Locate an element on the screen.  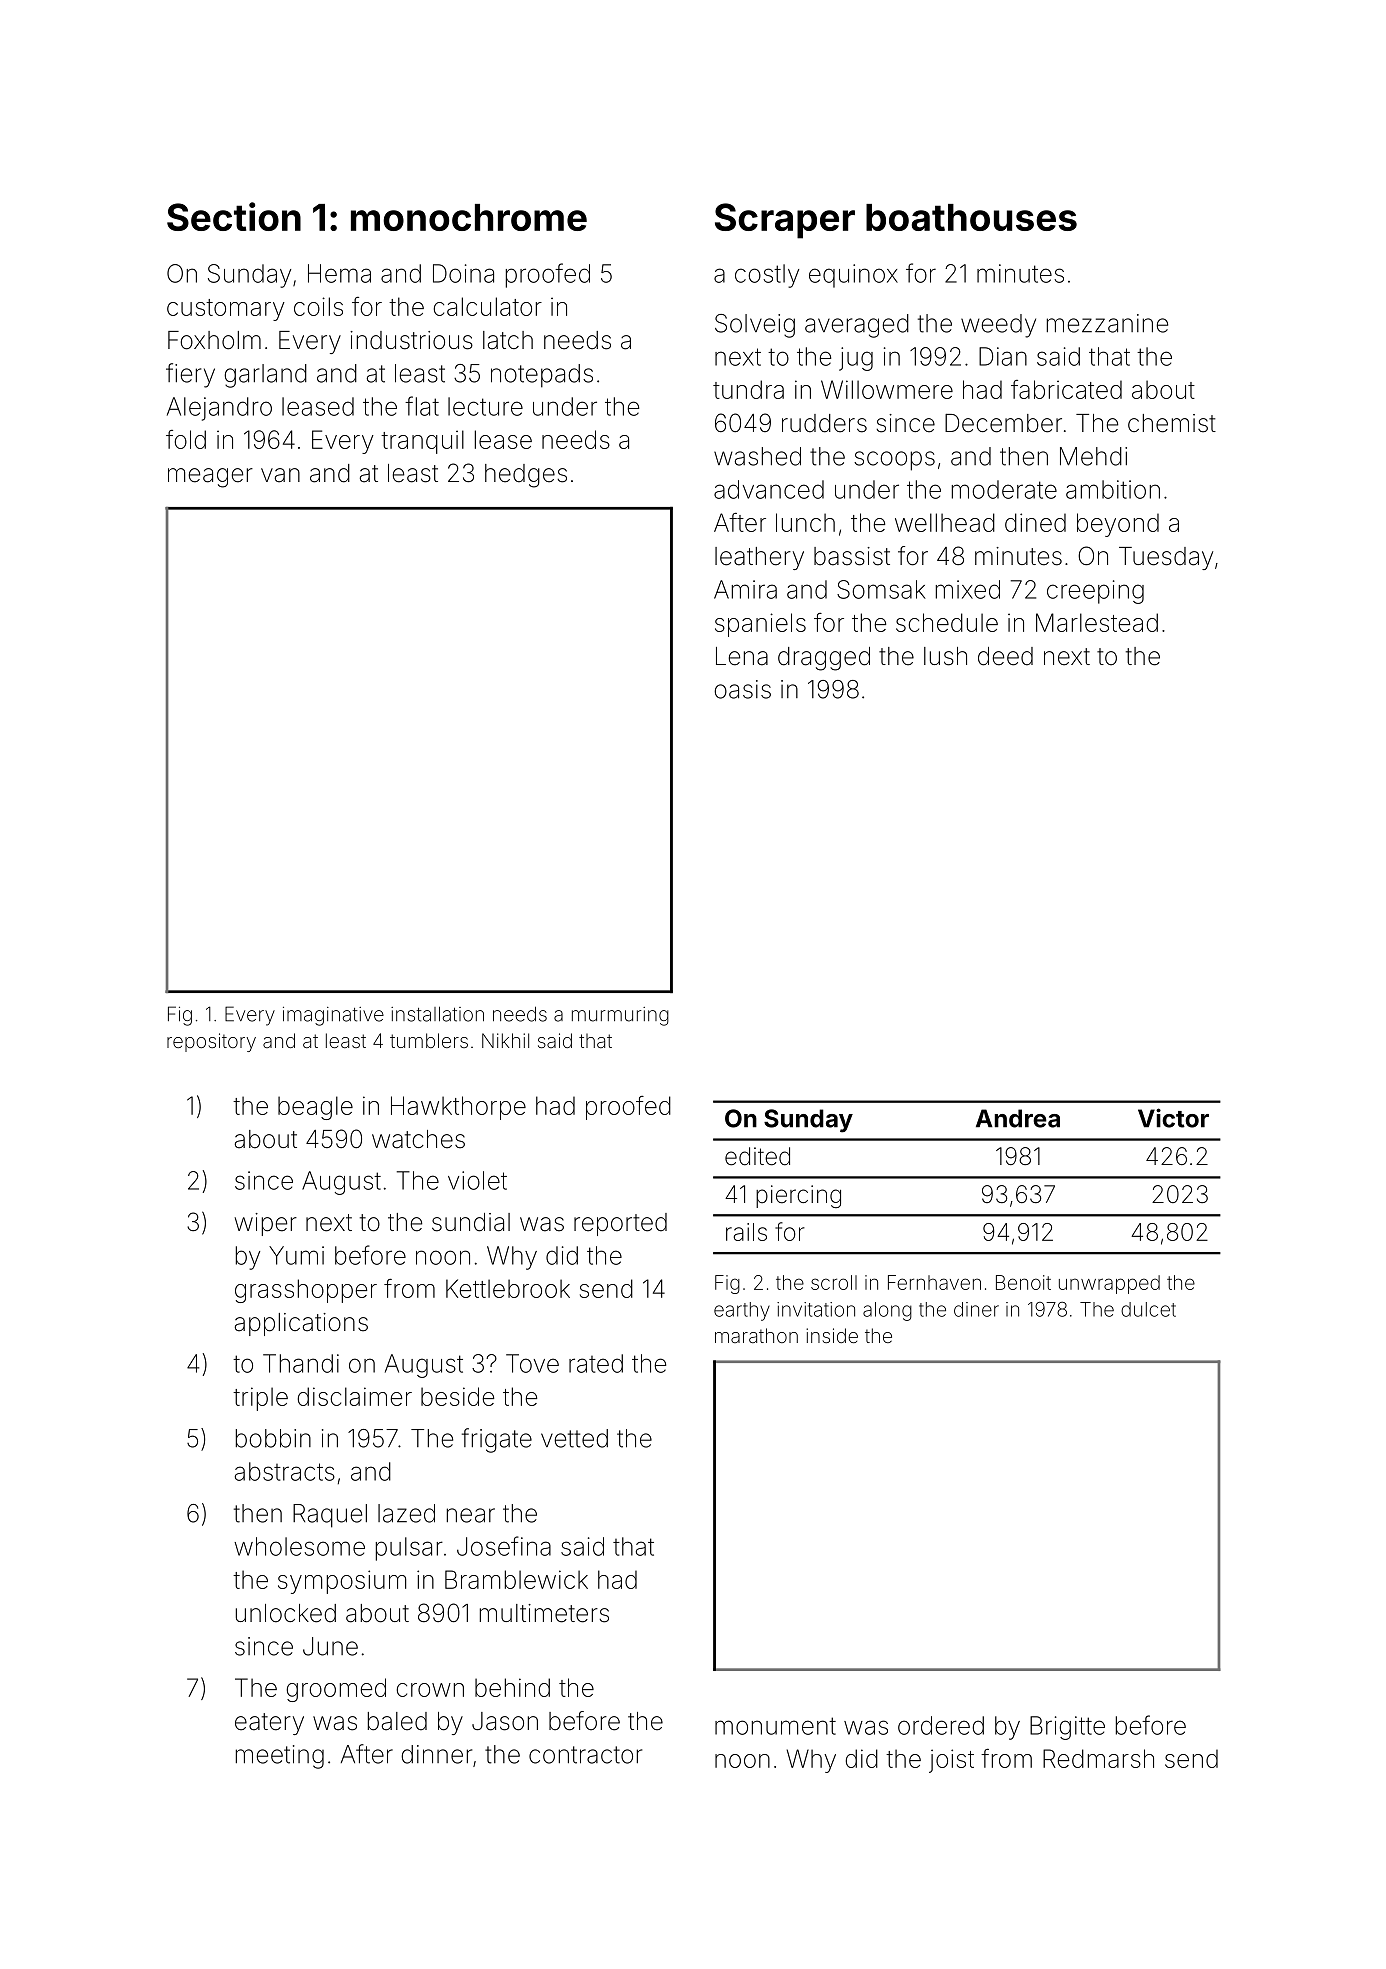
deed is located at coordinates (1005, 656).
